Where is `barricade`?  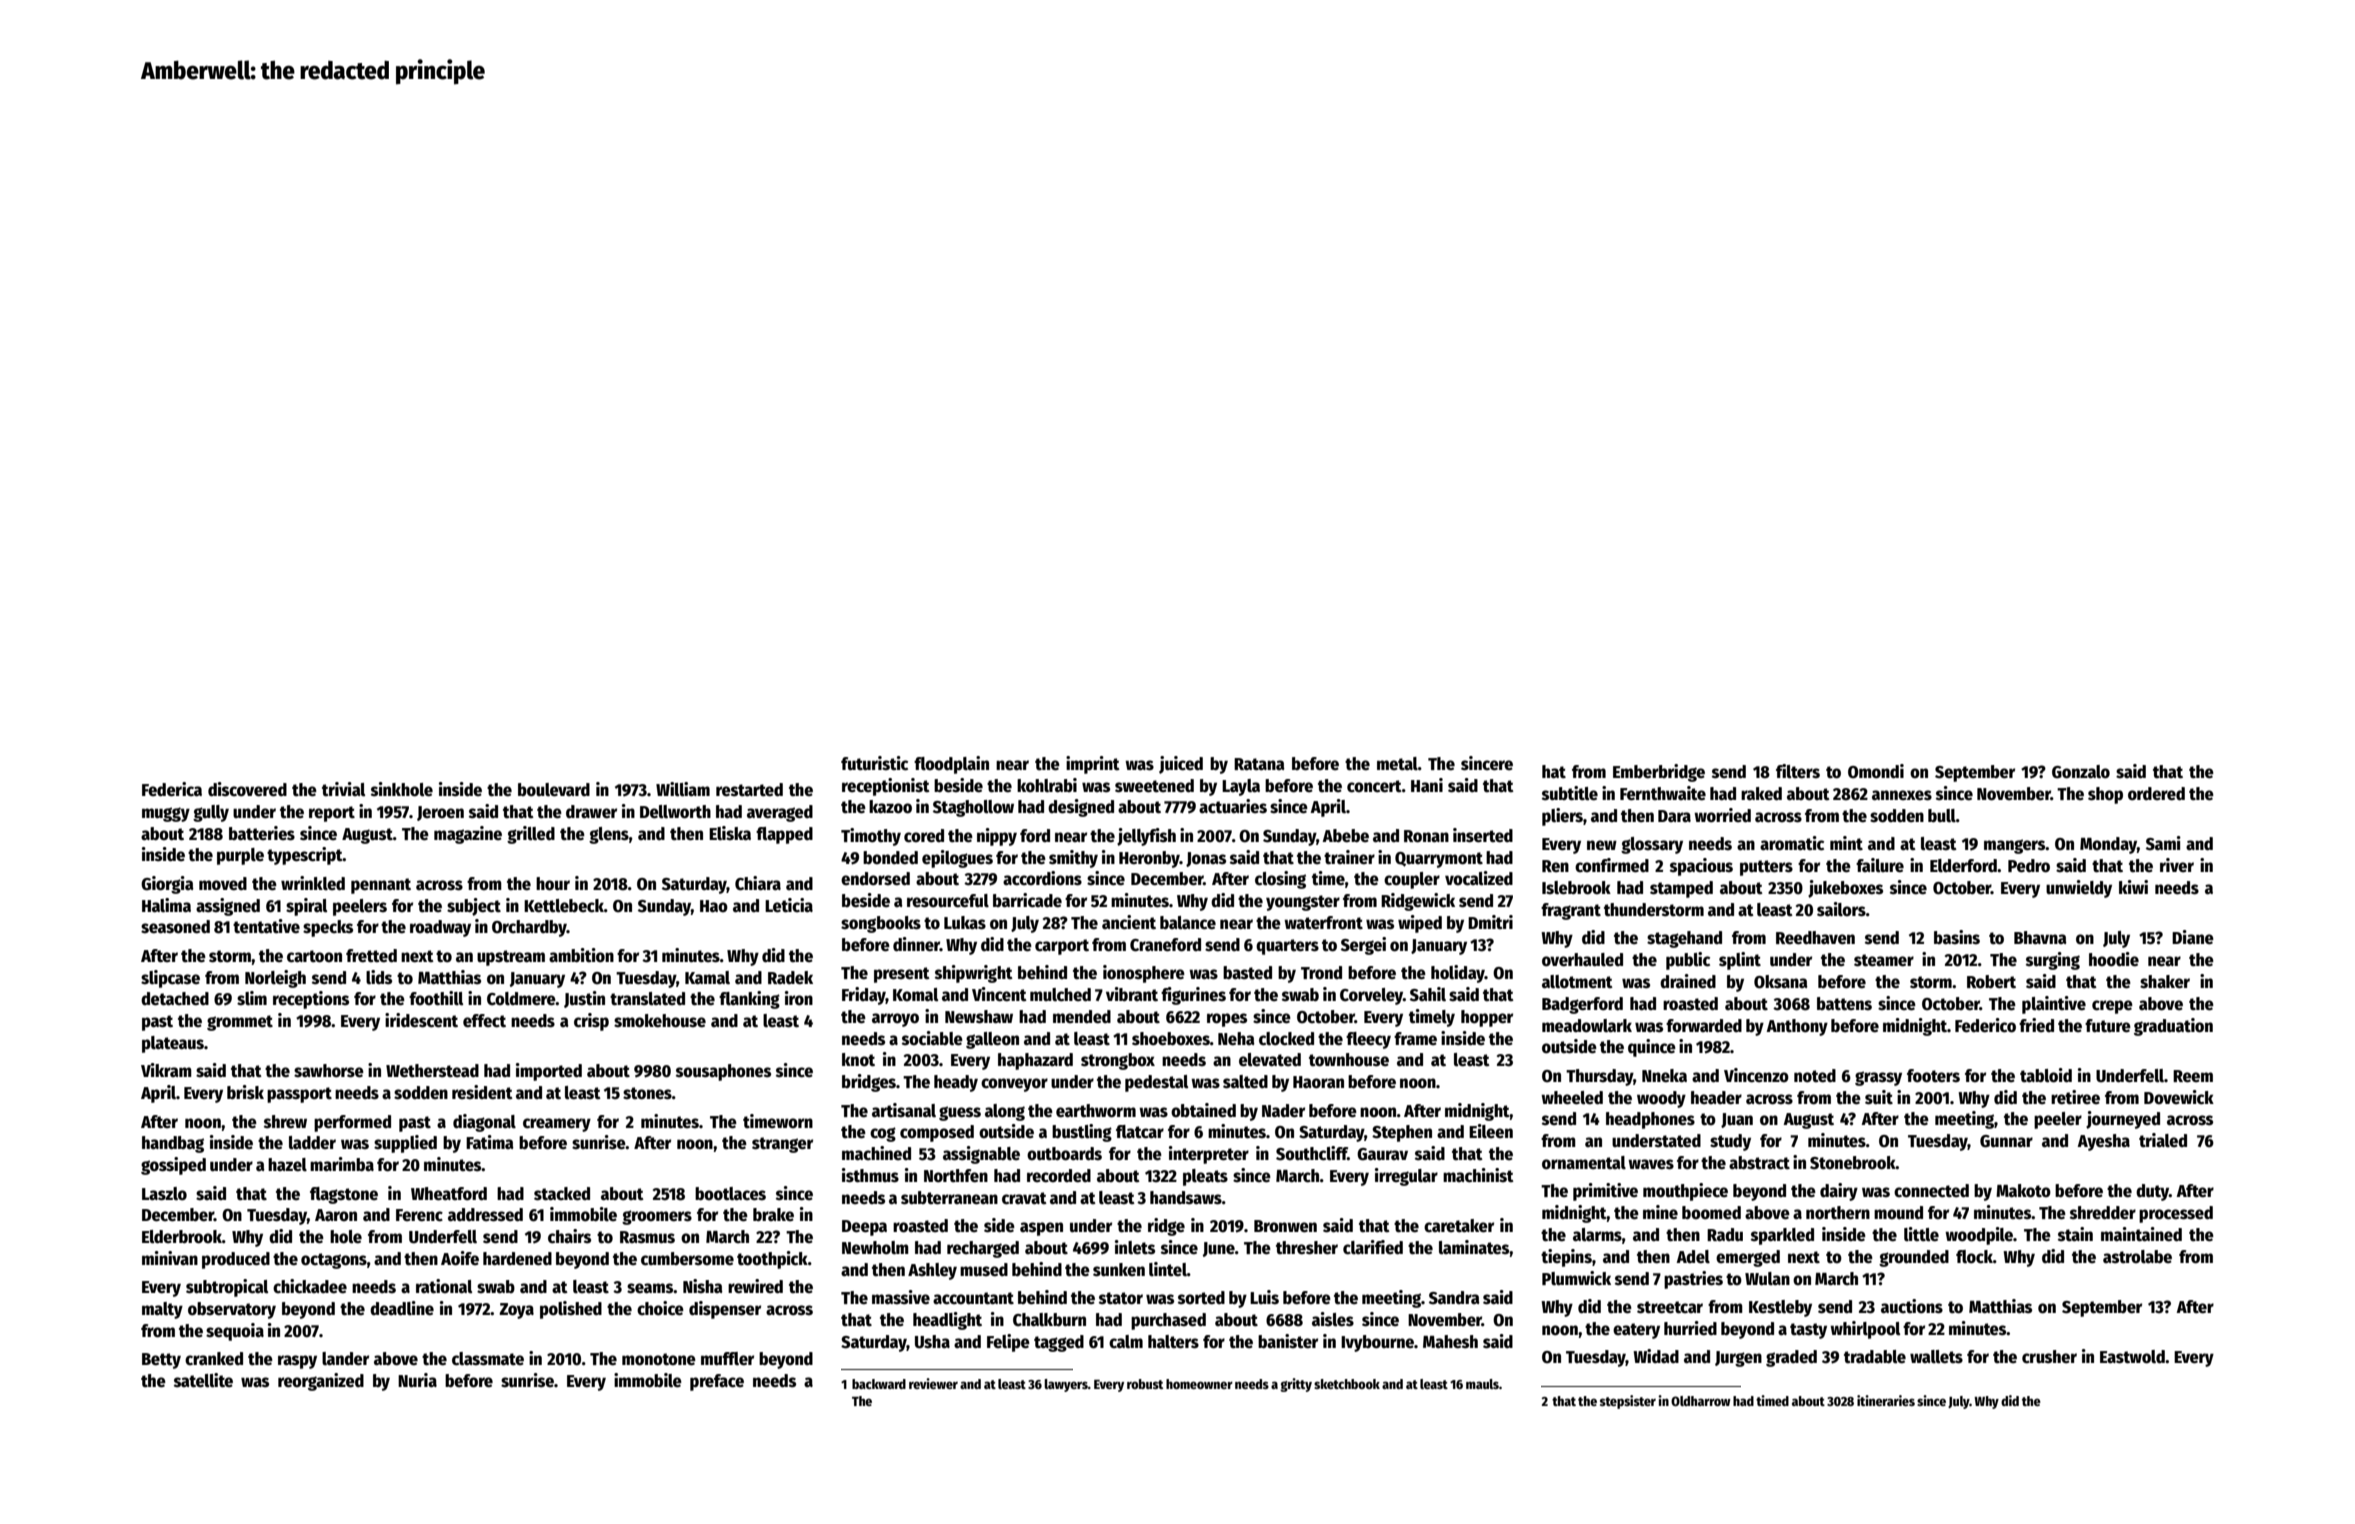
barricade is located at coordinates (1027, 900).
